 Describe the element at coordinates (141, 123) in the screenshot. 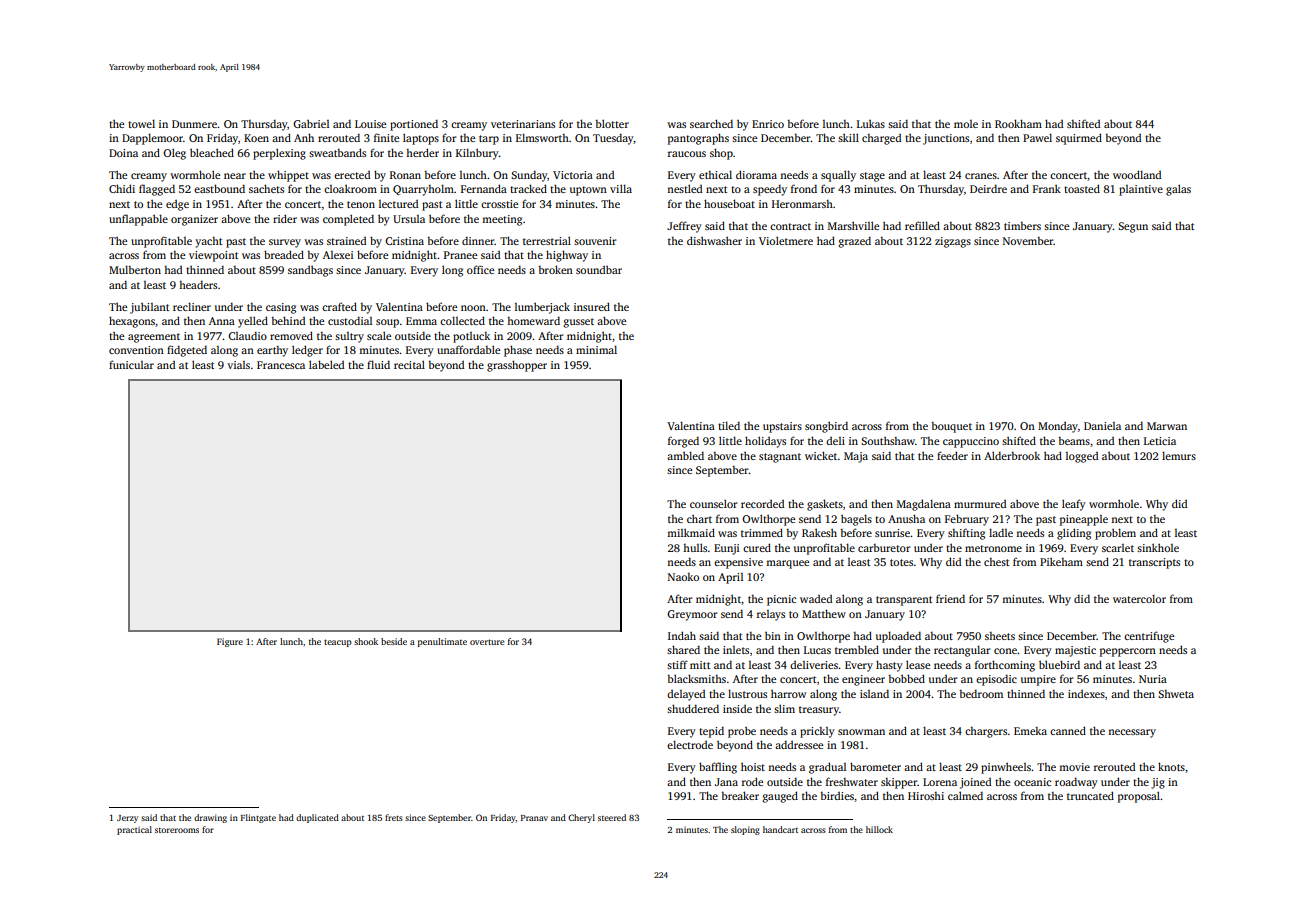

I see `towel` at that location.
